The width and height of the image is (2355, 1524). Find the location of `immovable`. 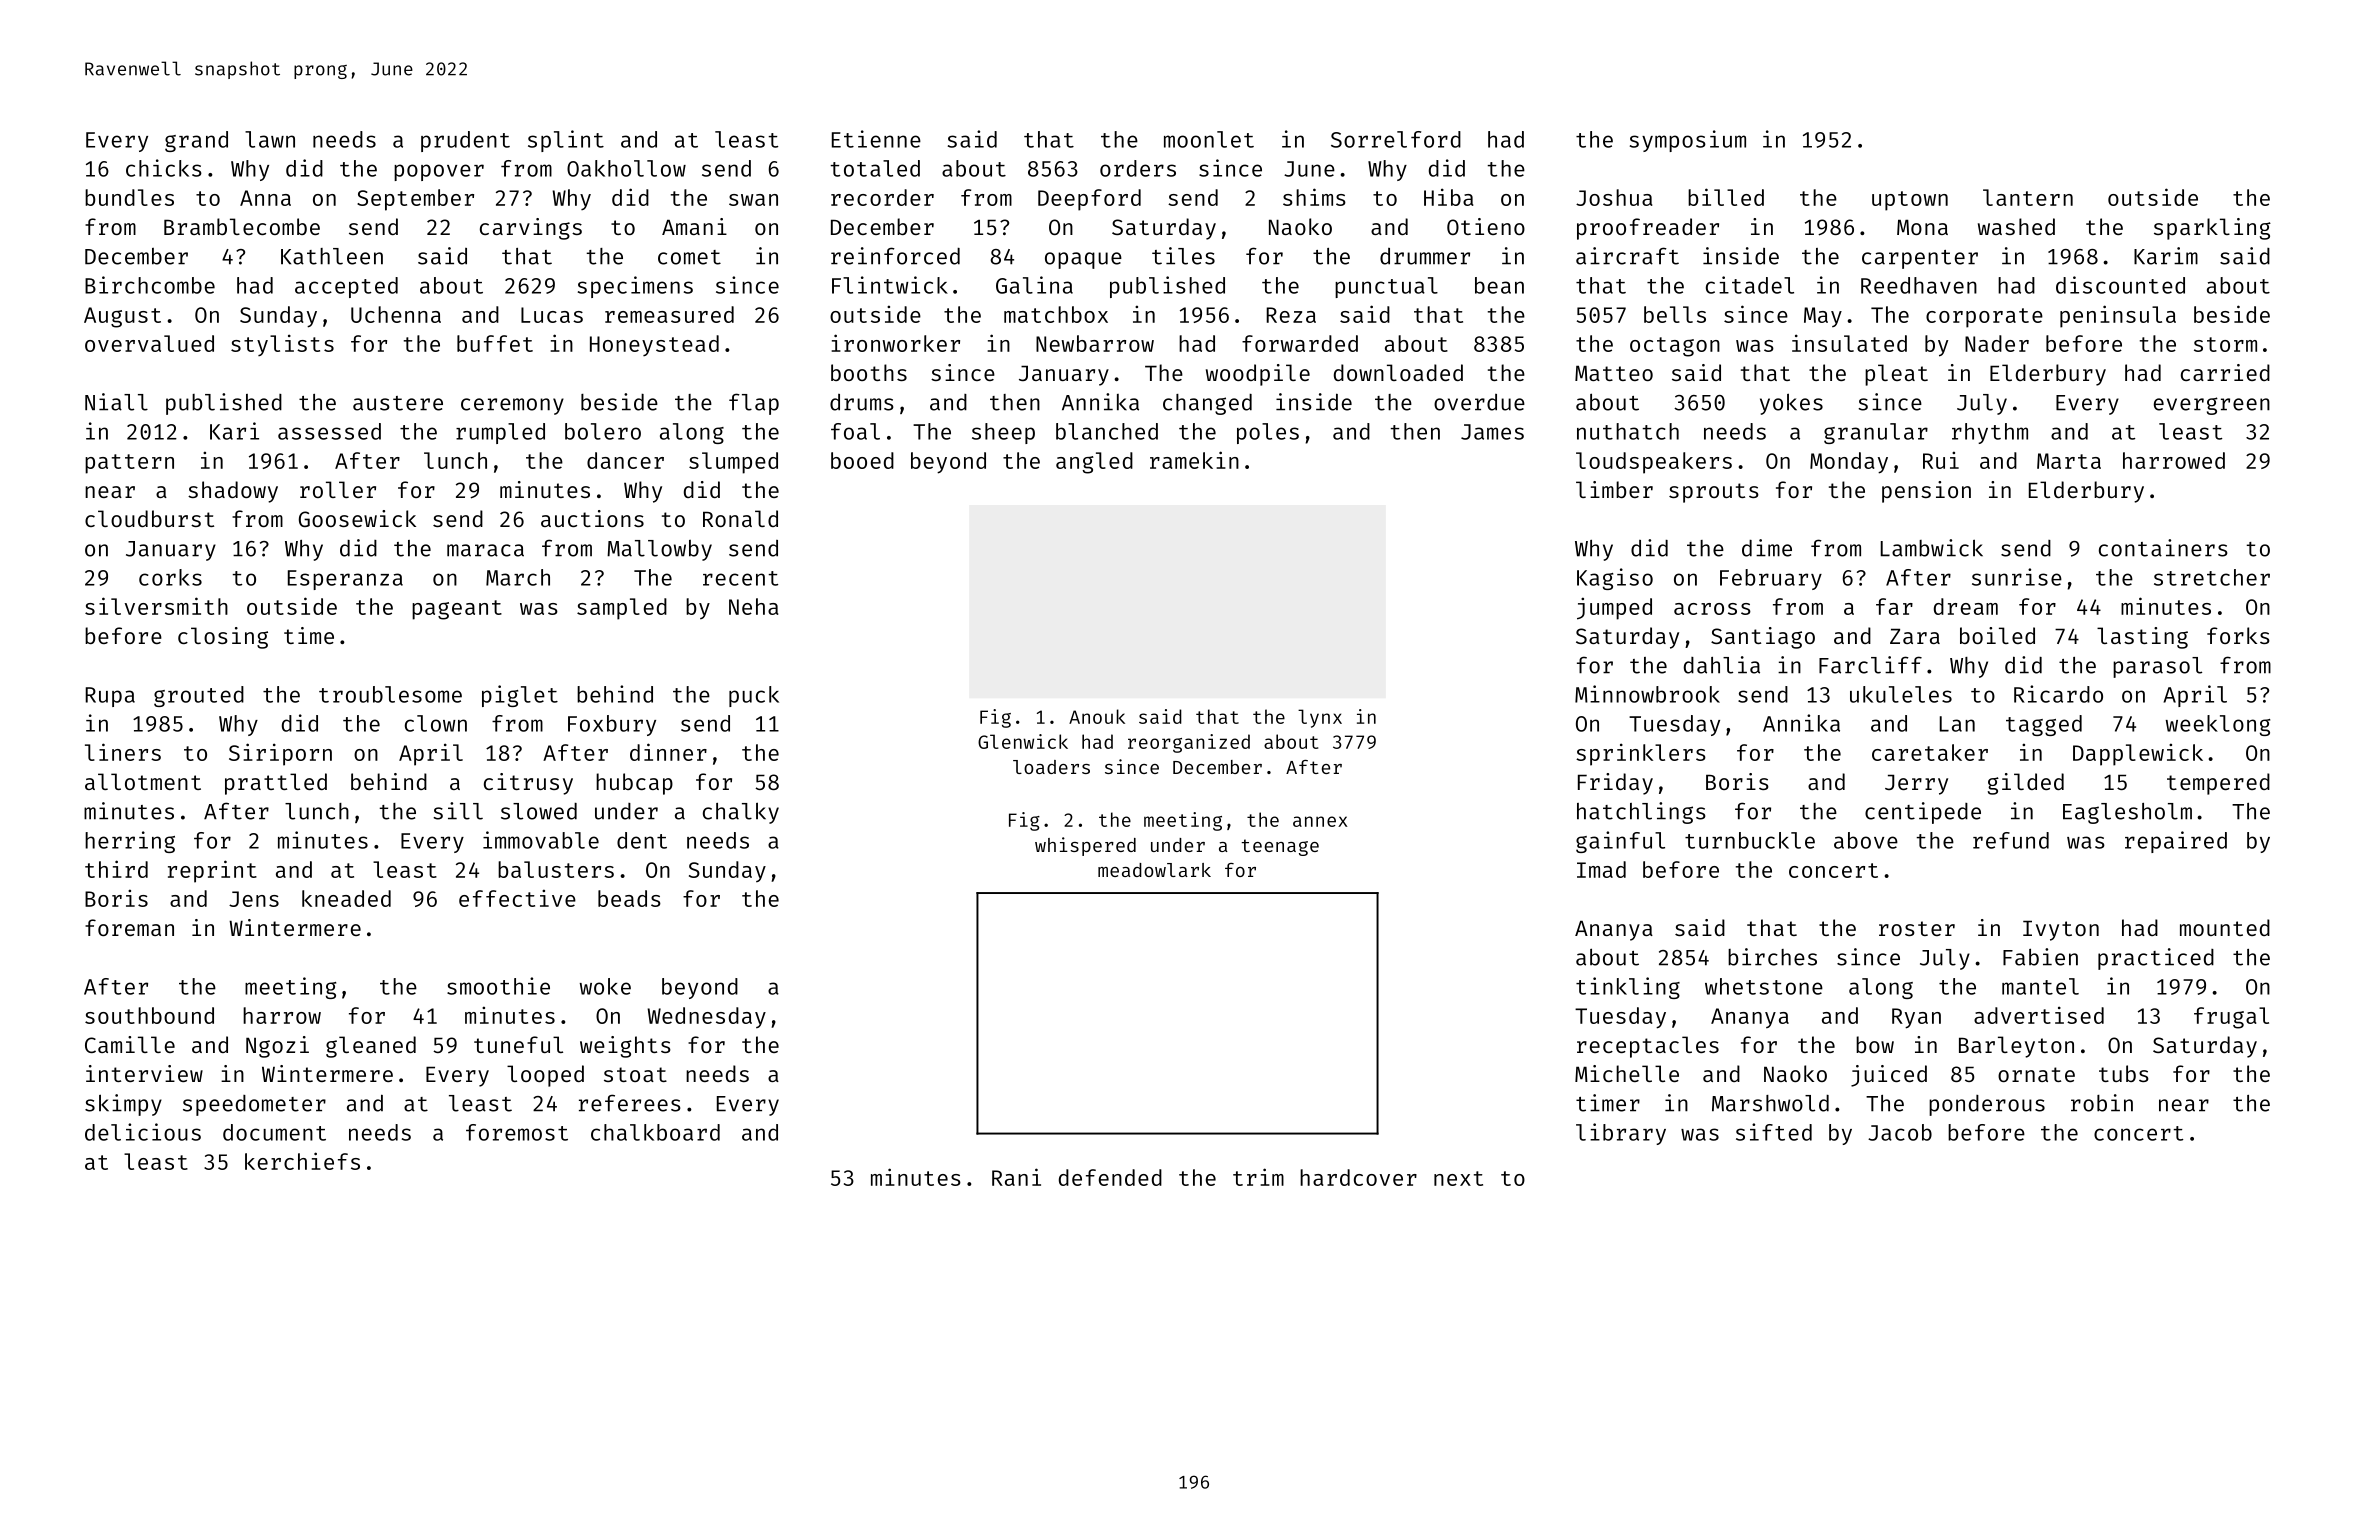

immovable is located at coordinates (541, 840).
